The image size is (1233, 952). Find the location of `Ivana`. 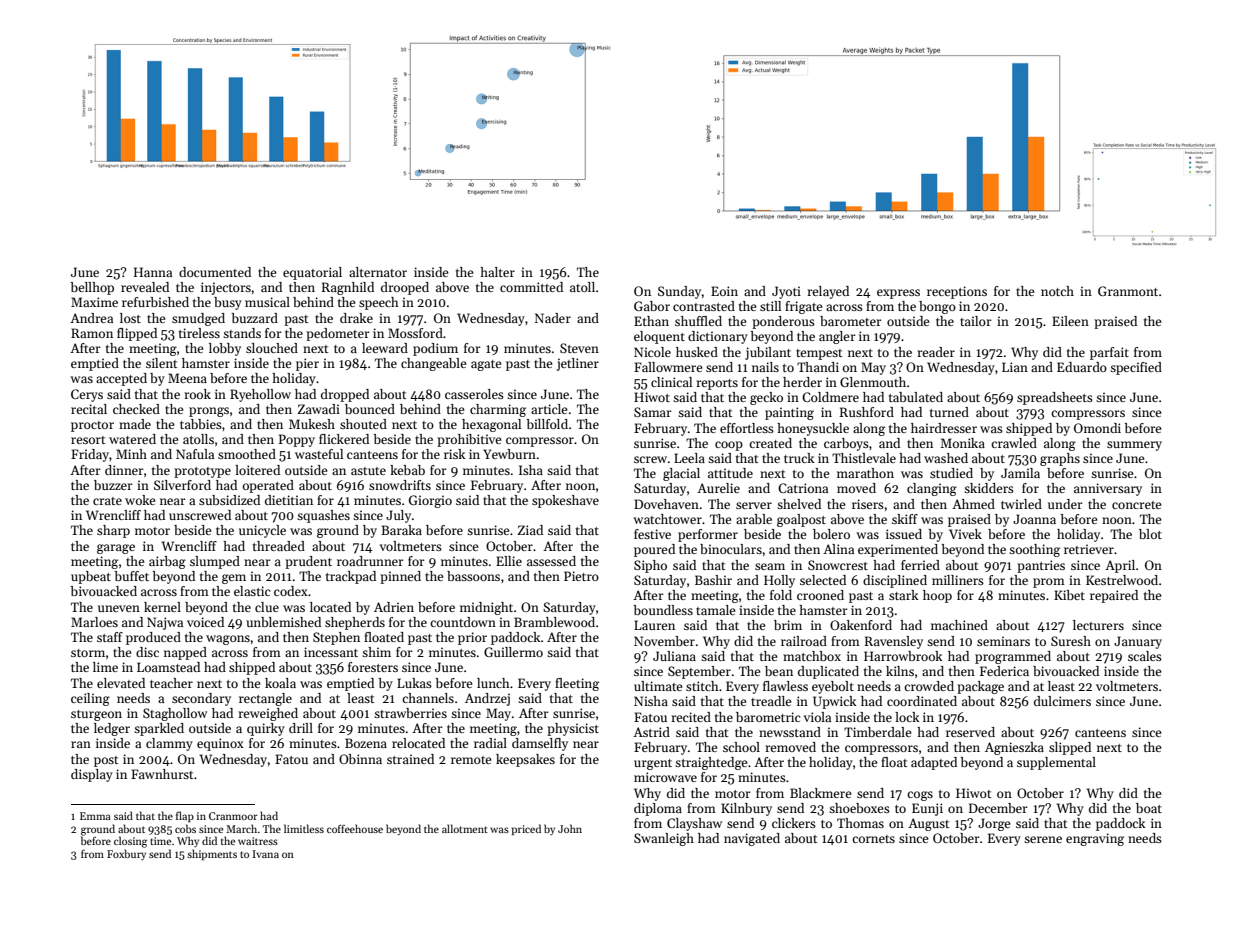

Ivana is located at coordinates (266, 854).
